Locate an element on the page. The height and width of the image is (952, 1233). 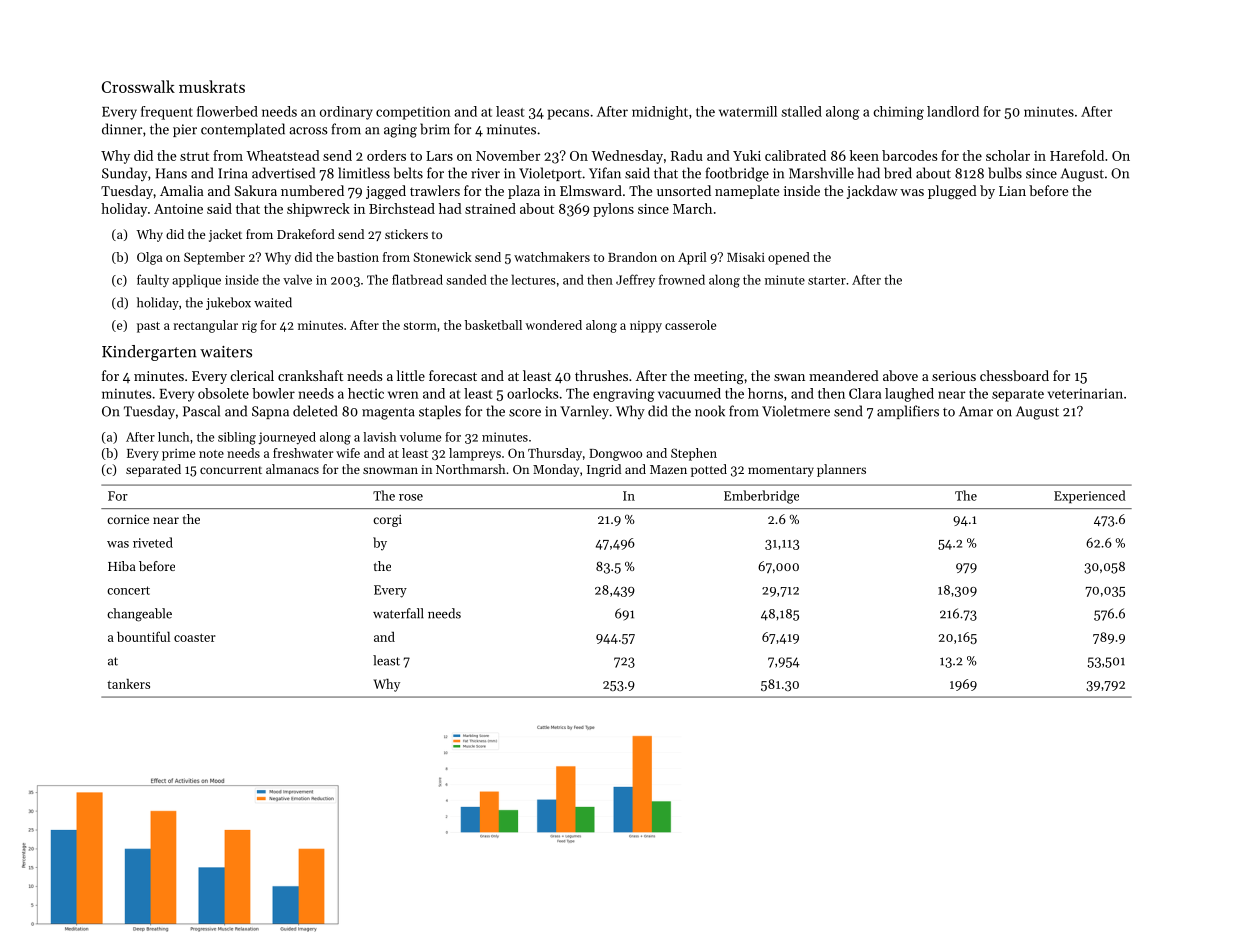
plugged is located at coordinates (952, 192).
